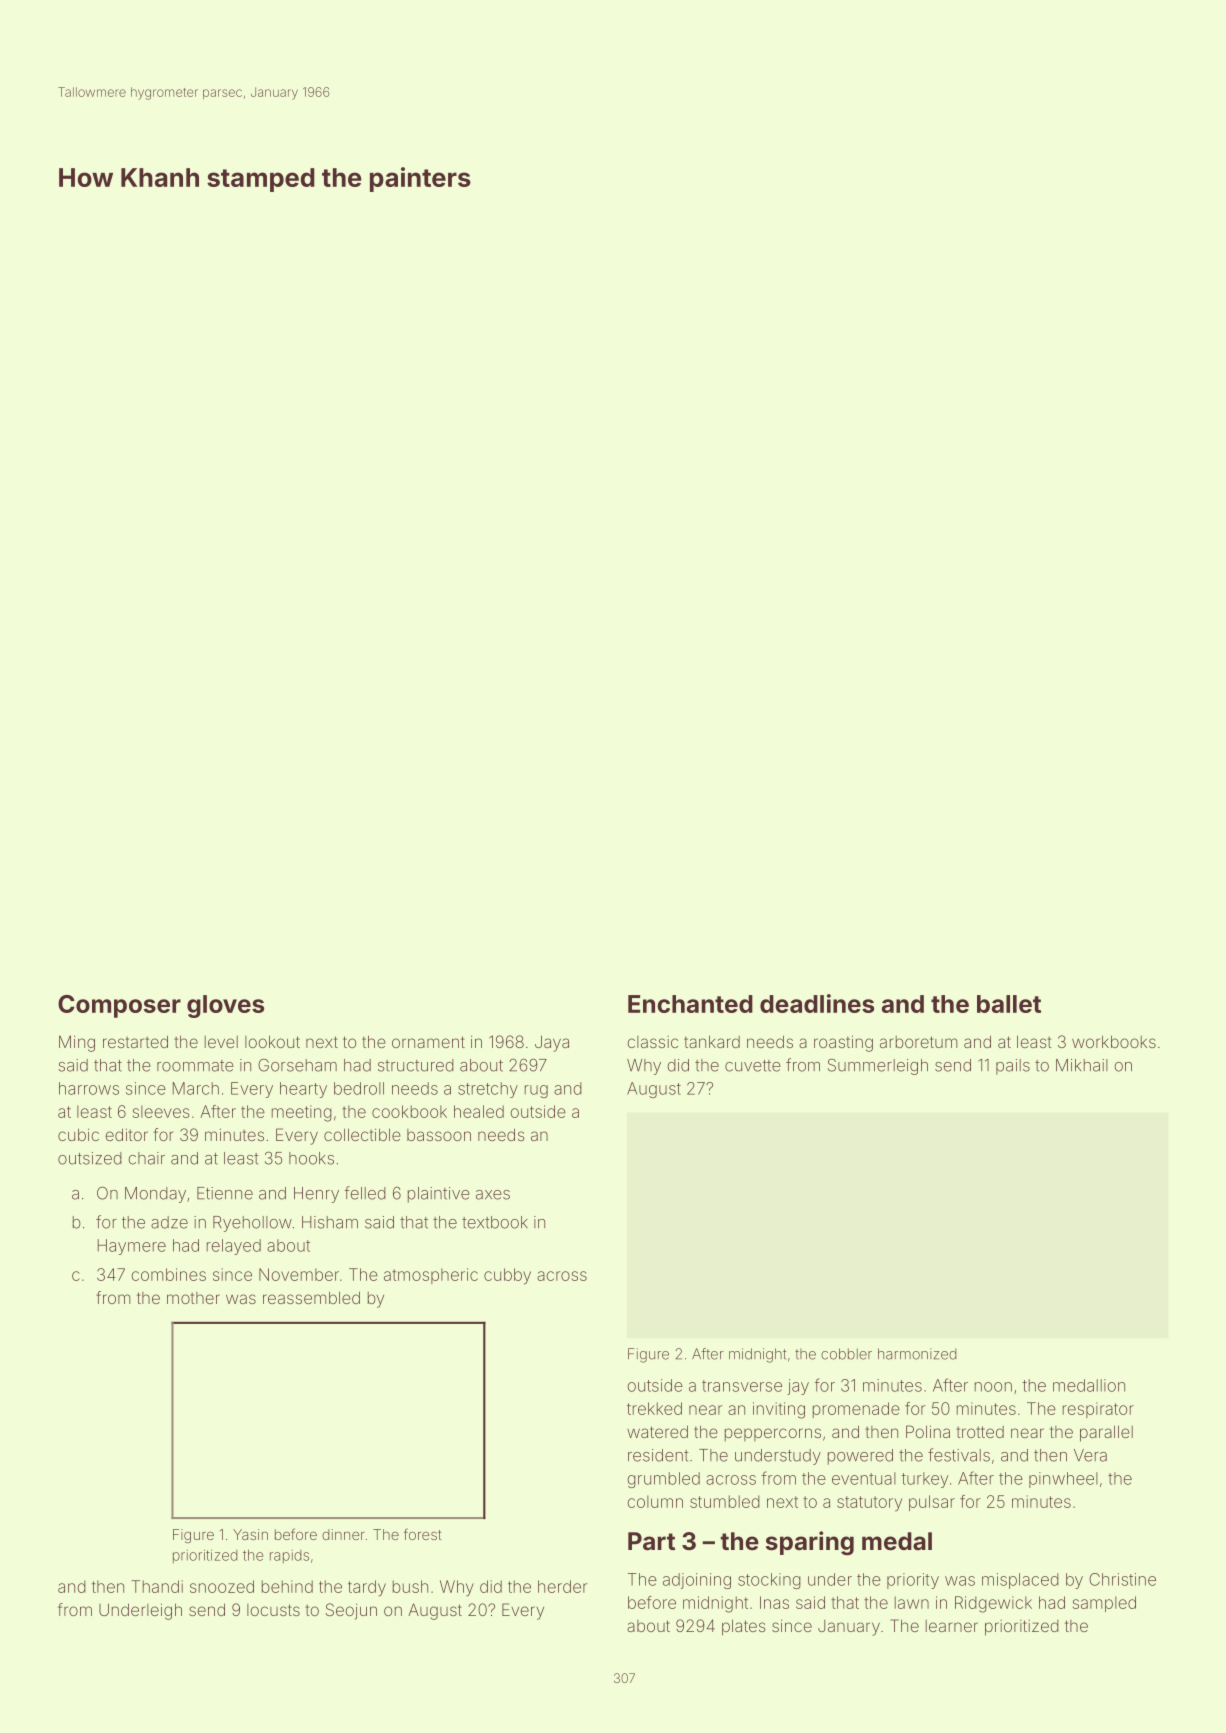  Describe the element at coordinates (250, 1534) in the document. I see `Yasin` at that location.
